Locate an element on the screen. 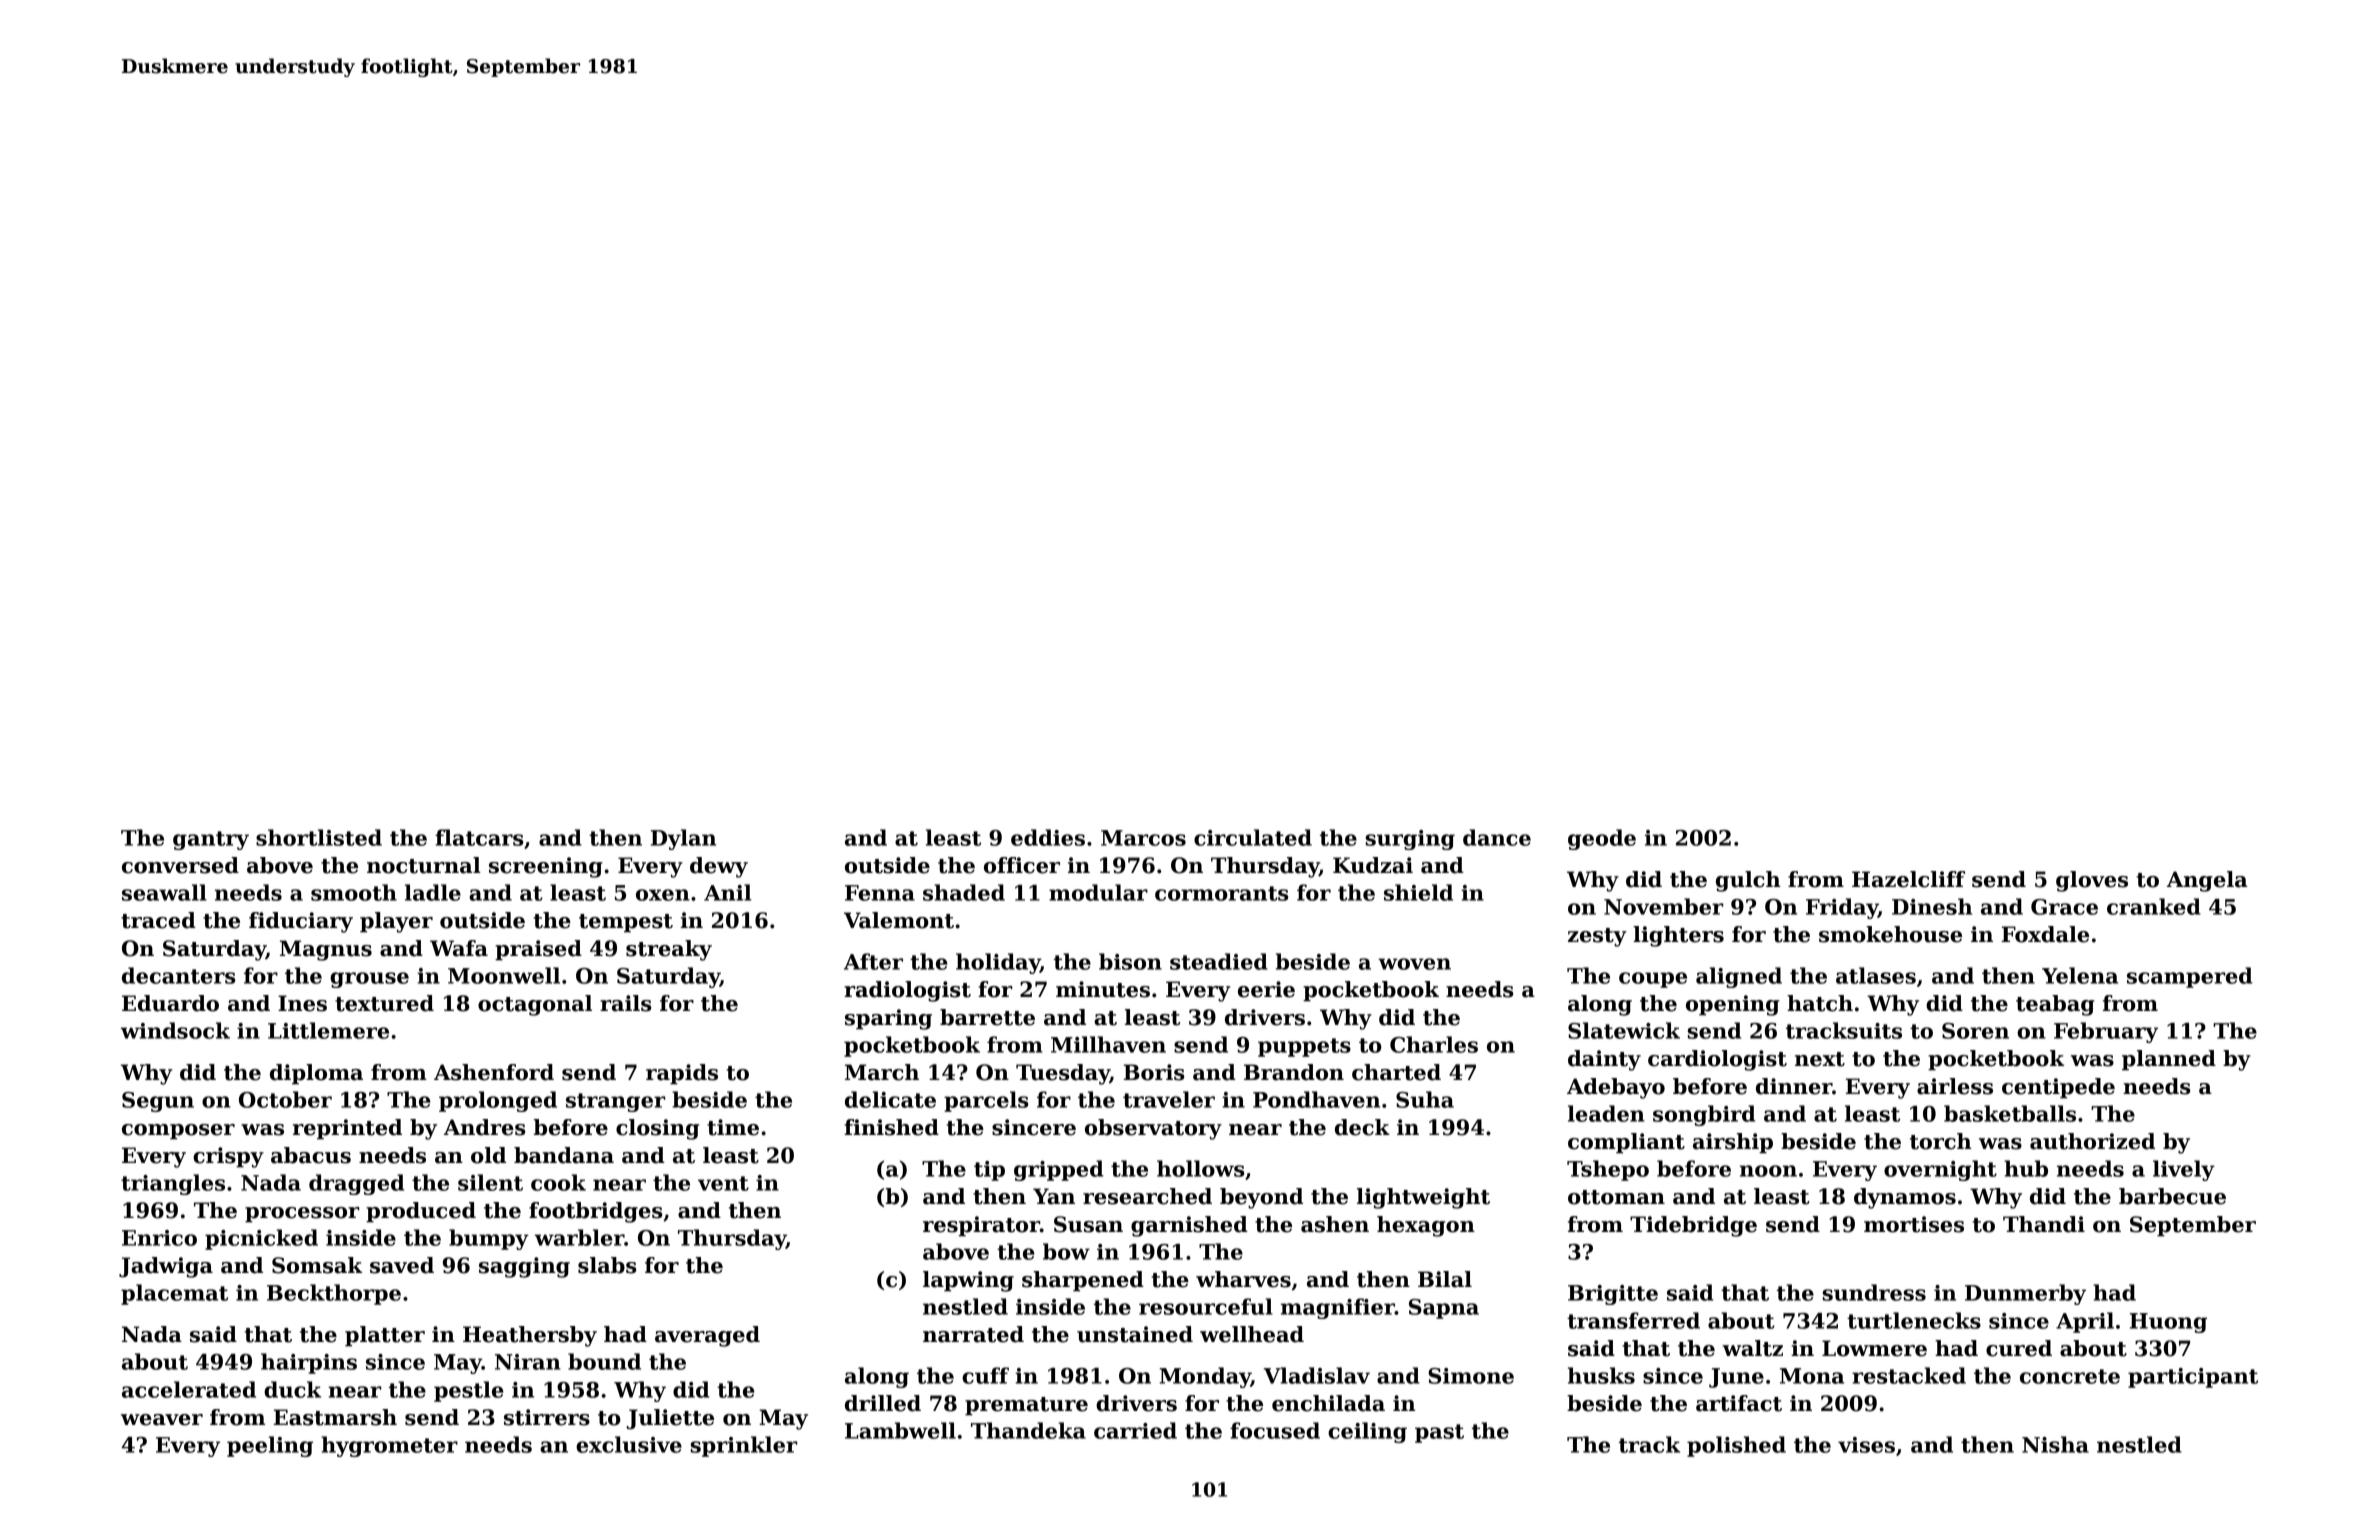 Image resolution: width=2380 pixels, height=1540 pixels. hygrometer is located at coordinates (389, 1446).
